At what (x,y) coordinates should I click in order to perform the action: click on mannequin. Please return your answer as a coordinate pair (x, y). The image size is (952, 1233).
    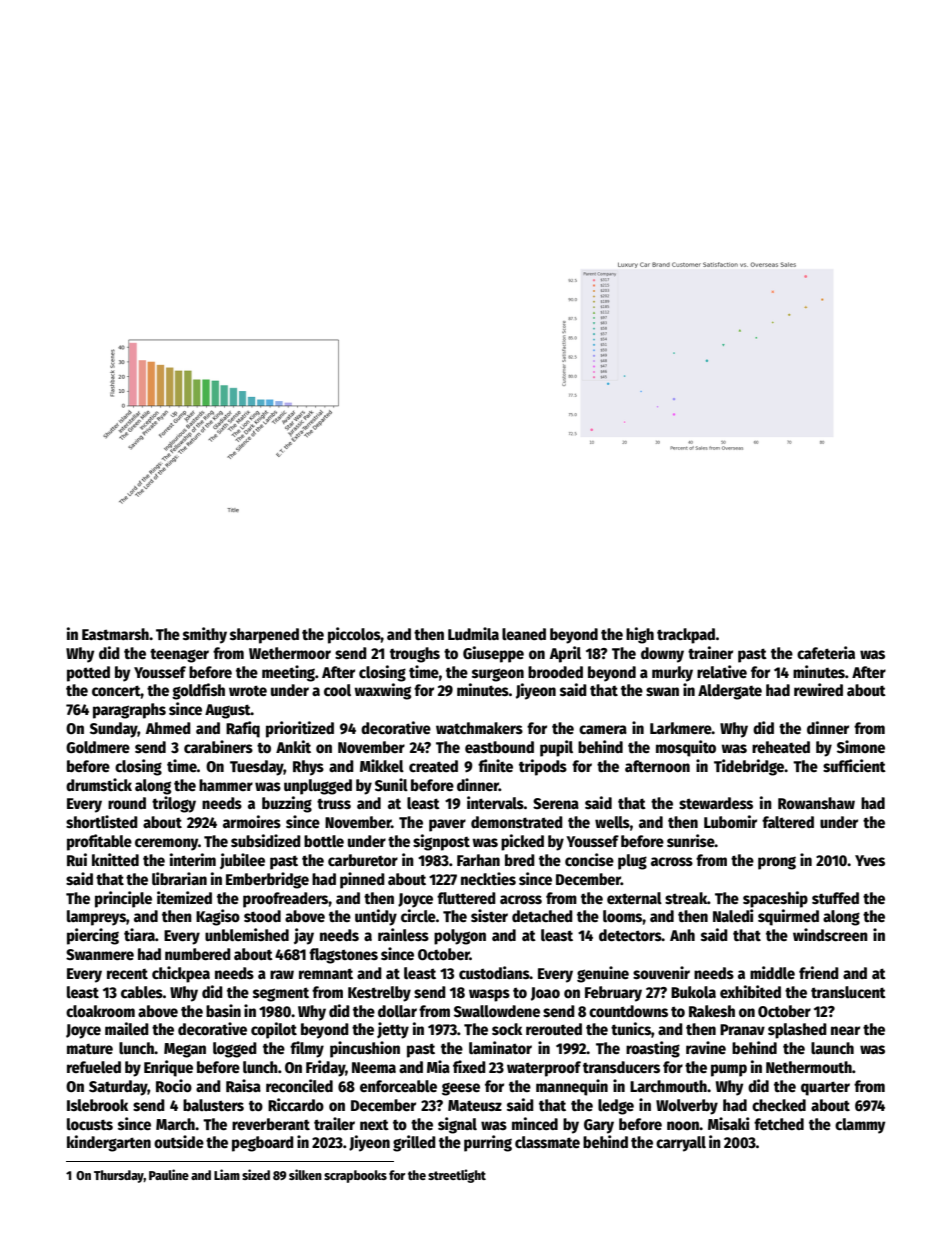
    Looking at the image, I should click on (572, 1087).
